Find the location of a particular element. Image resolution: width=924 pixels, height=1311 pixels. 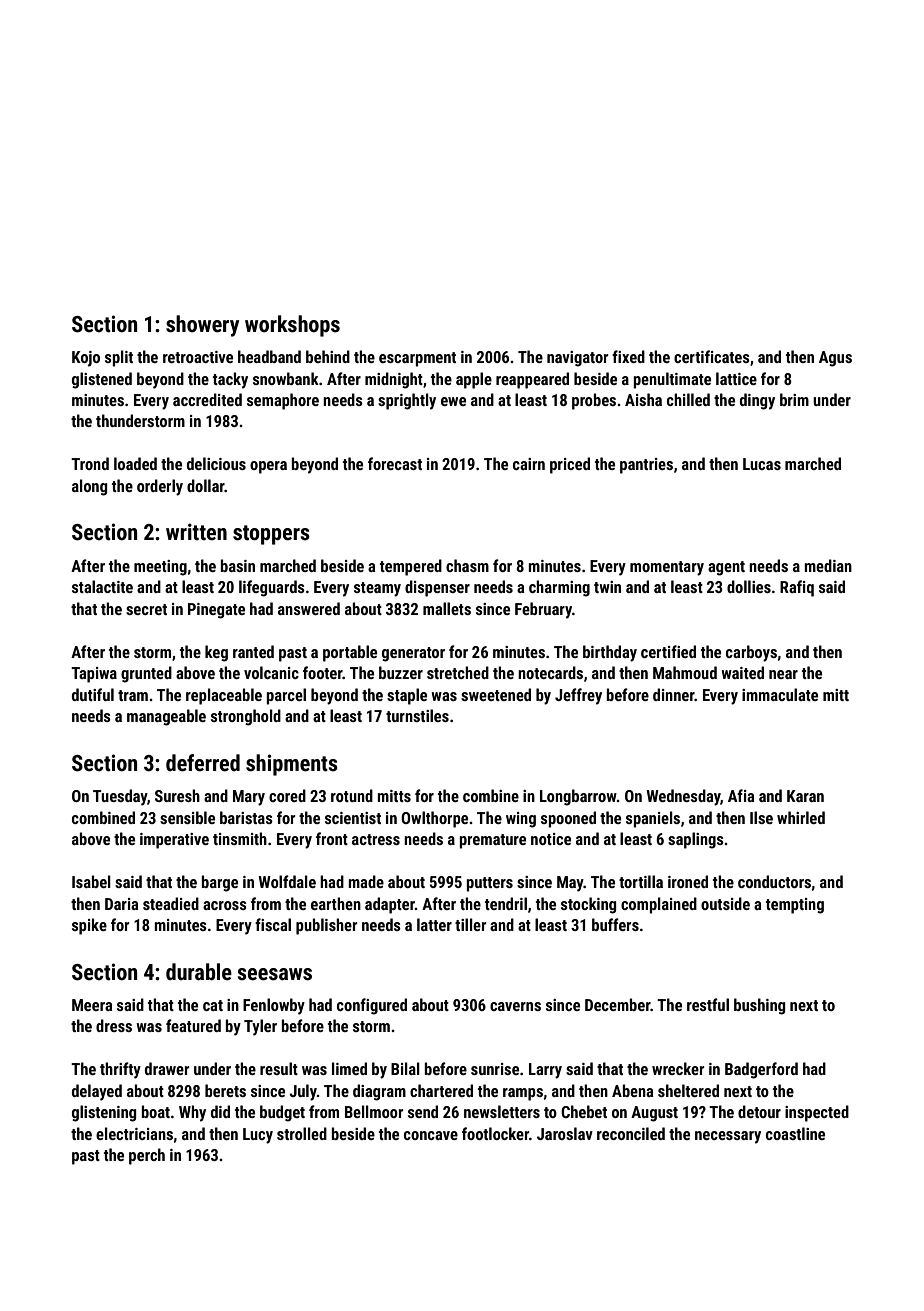

chasm is located at coordinates (467, 565).
